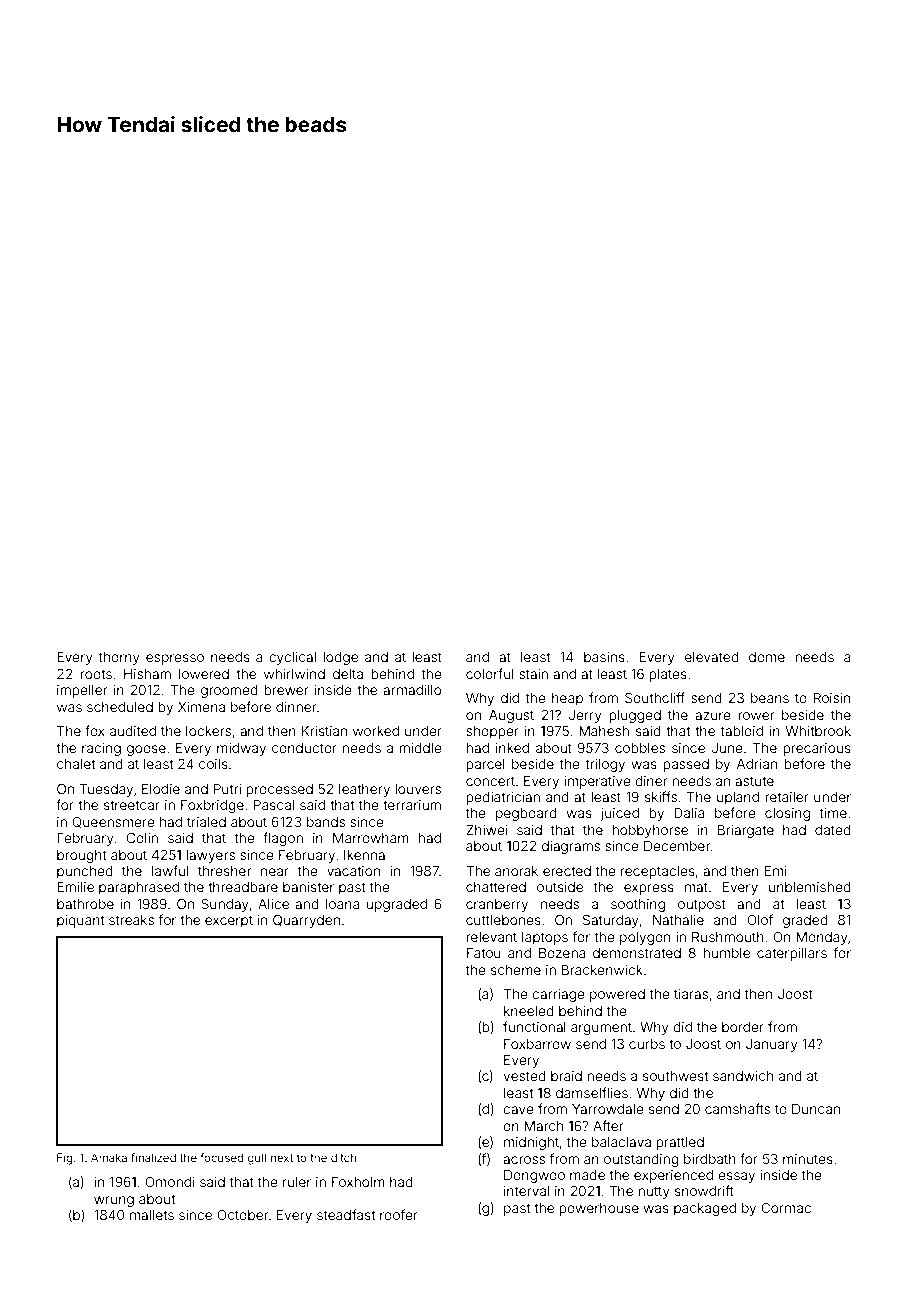  I want to click on focused, so click(221, 1157).
